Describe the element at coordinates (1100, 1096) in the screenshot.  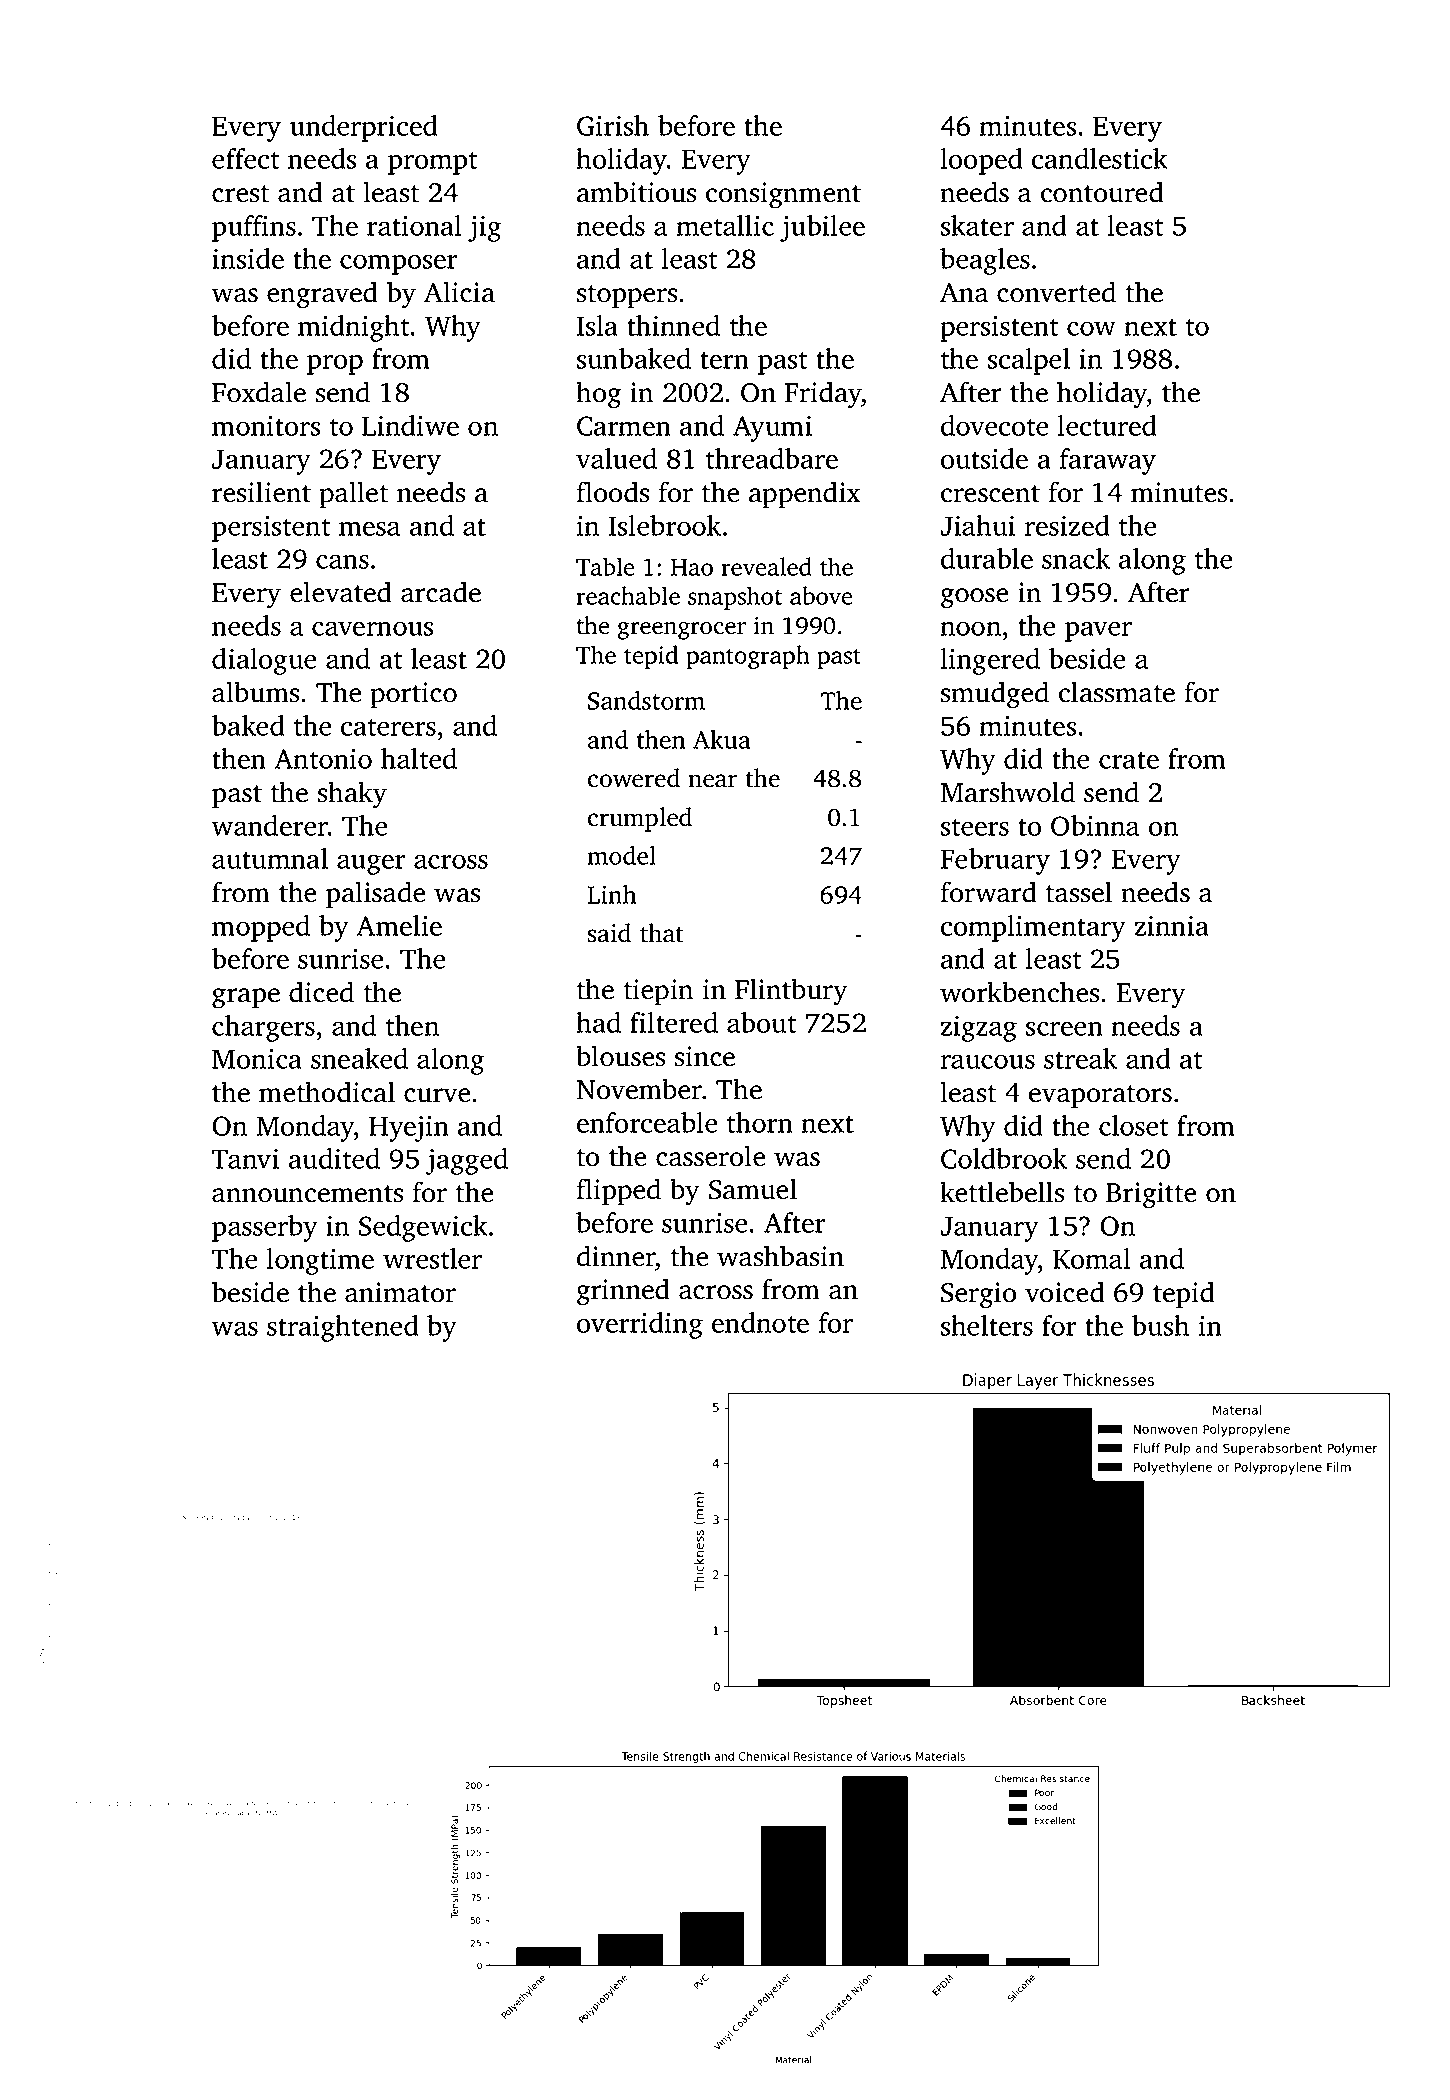
I see `evaporators` at that location.
